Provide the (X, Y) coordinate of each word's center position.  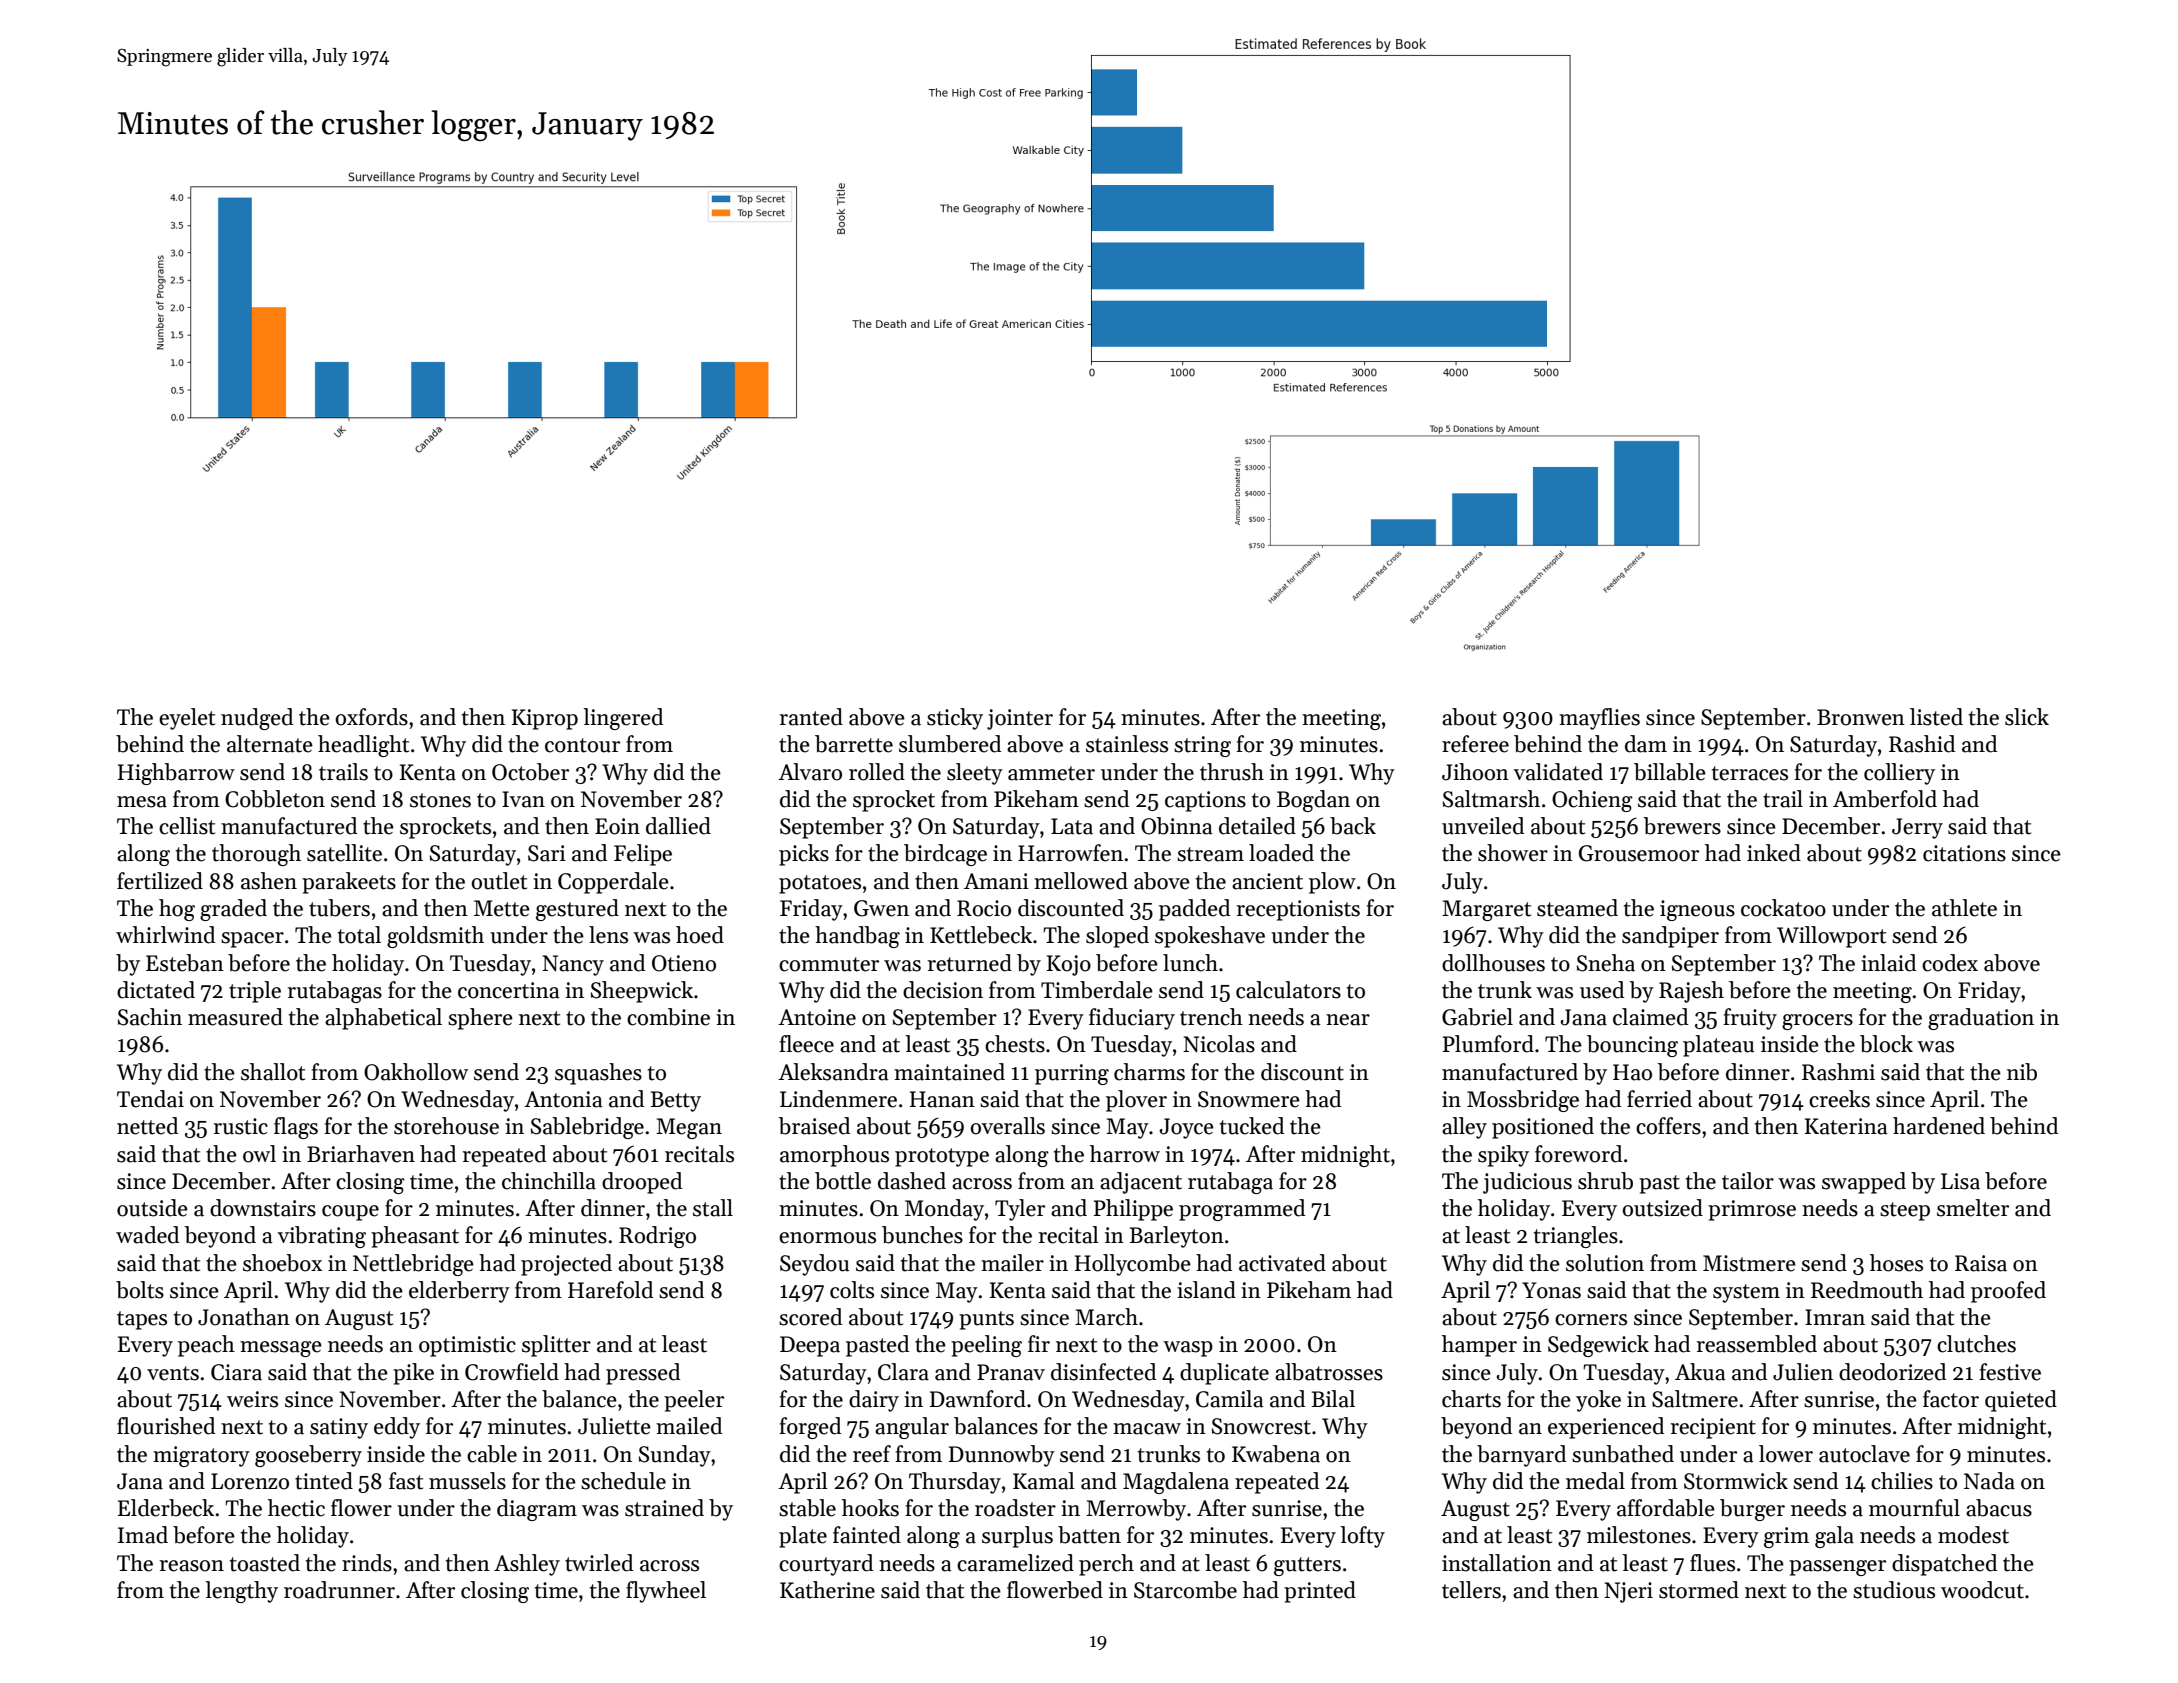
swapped (1864, 1183)
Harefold (610, 1290)
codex (1950, 963)
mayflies (1599, 719)
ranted (811, 717)
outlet (499, 881)
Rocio (984, 908)
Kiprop (545, 719)
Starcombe (1185, 1590)
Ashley (527, 1565)
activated (1282, 1263)
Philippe (1133, 1210)
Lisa (1960, 1181)
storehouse (446, 1126)
